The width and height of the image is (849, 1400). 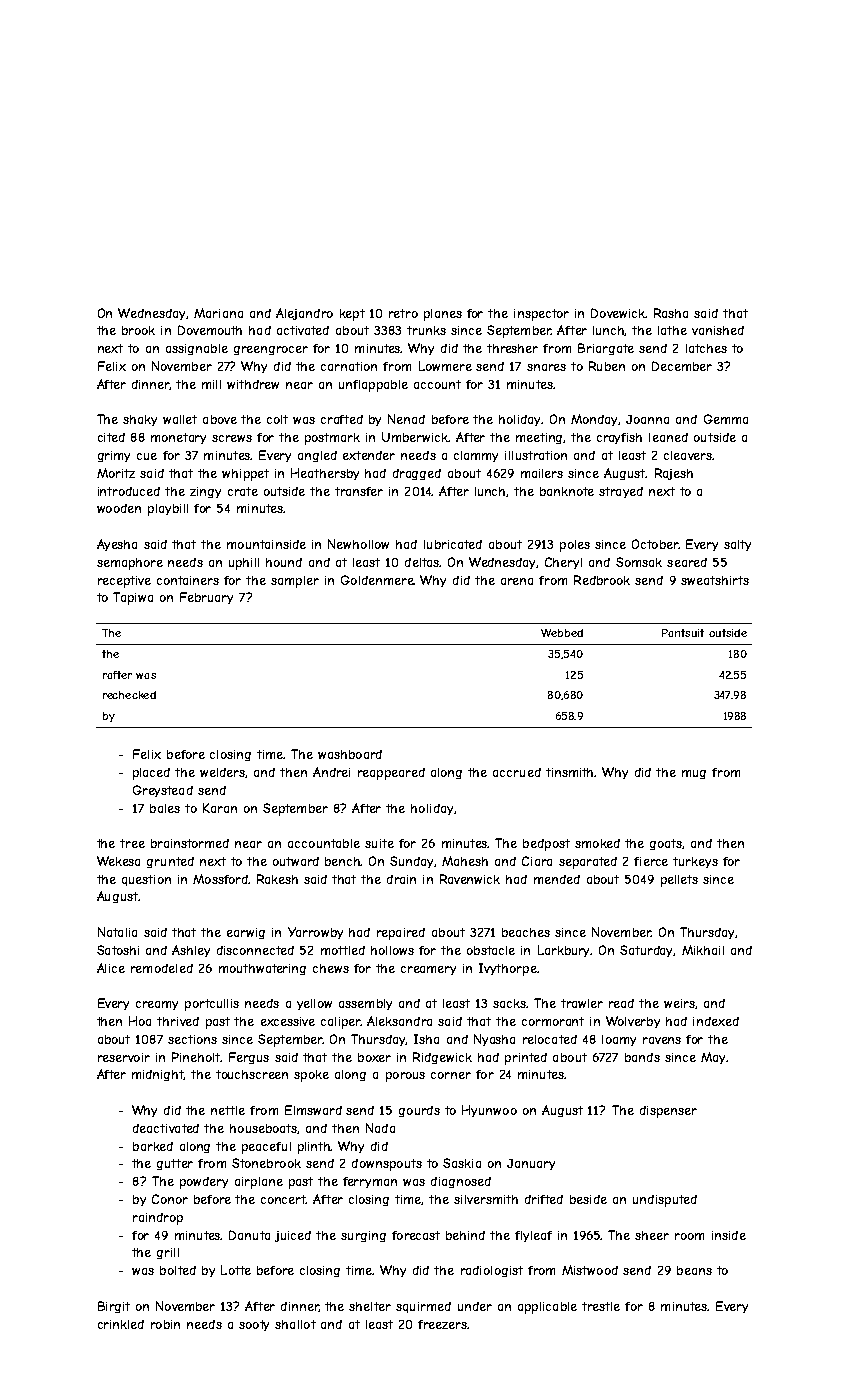 What do you see at coordinates (111, 968) in the image?
I see `Alice` at bounding box center [111, 968].
